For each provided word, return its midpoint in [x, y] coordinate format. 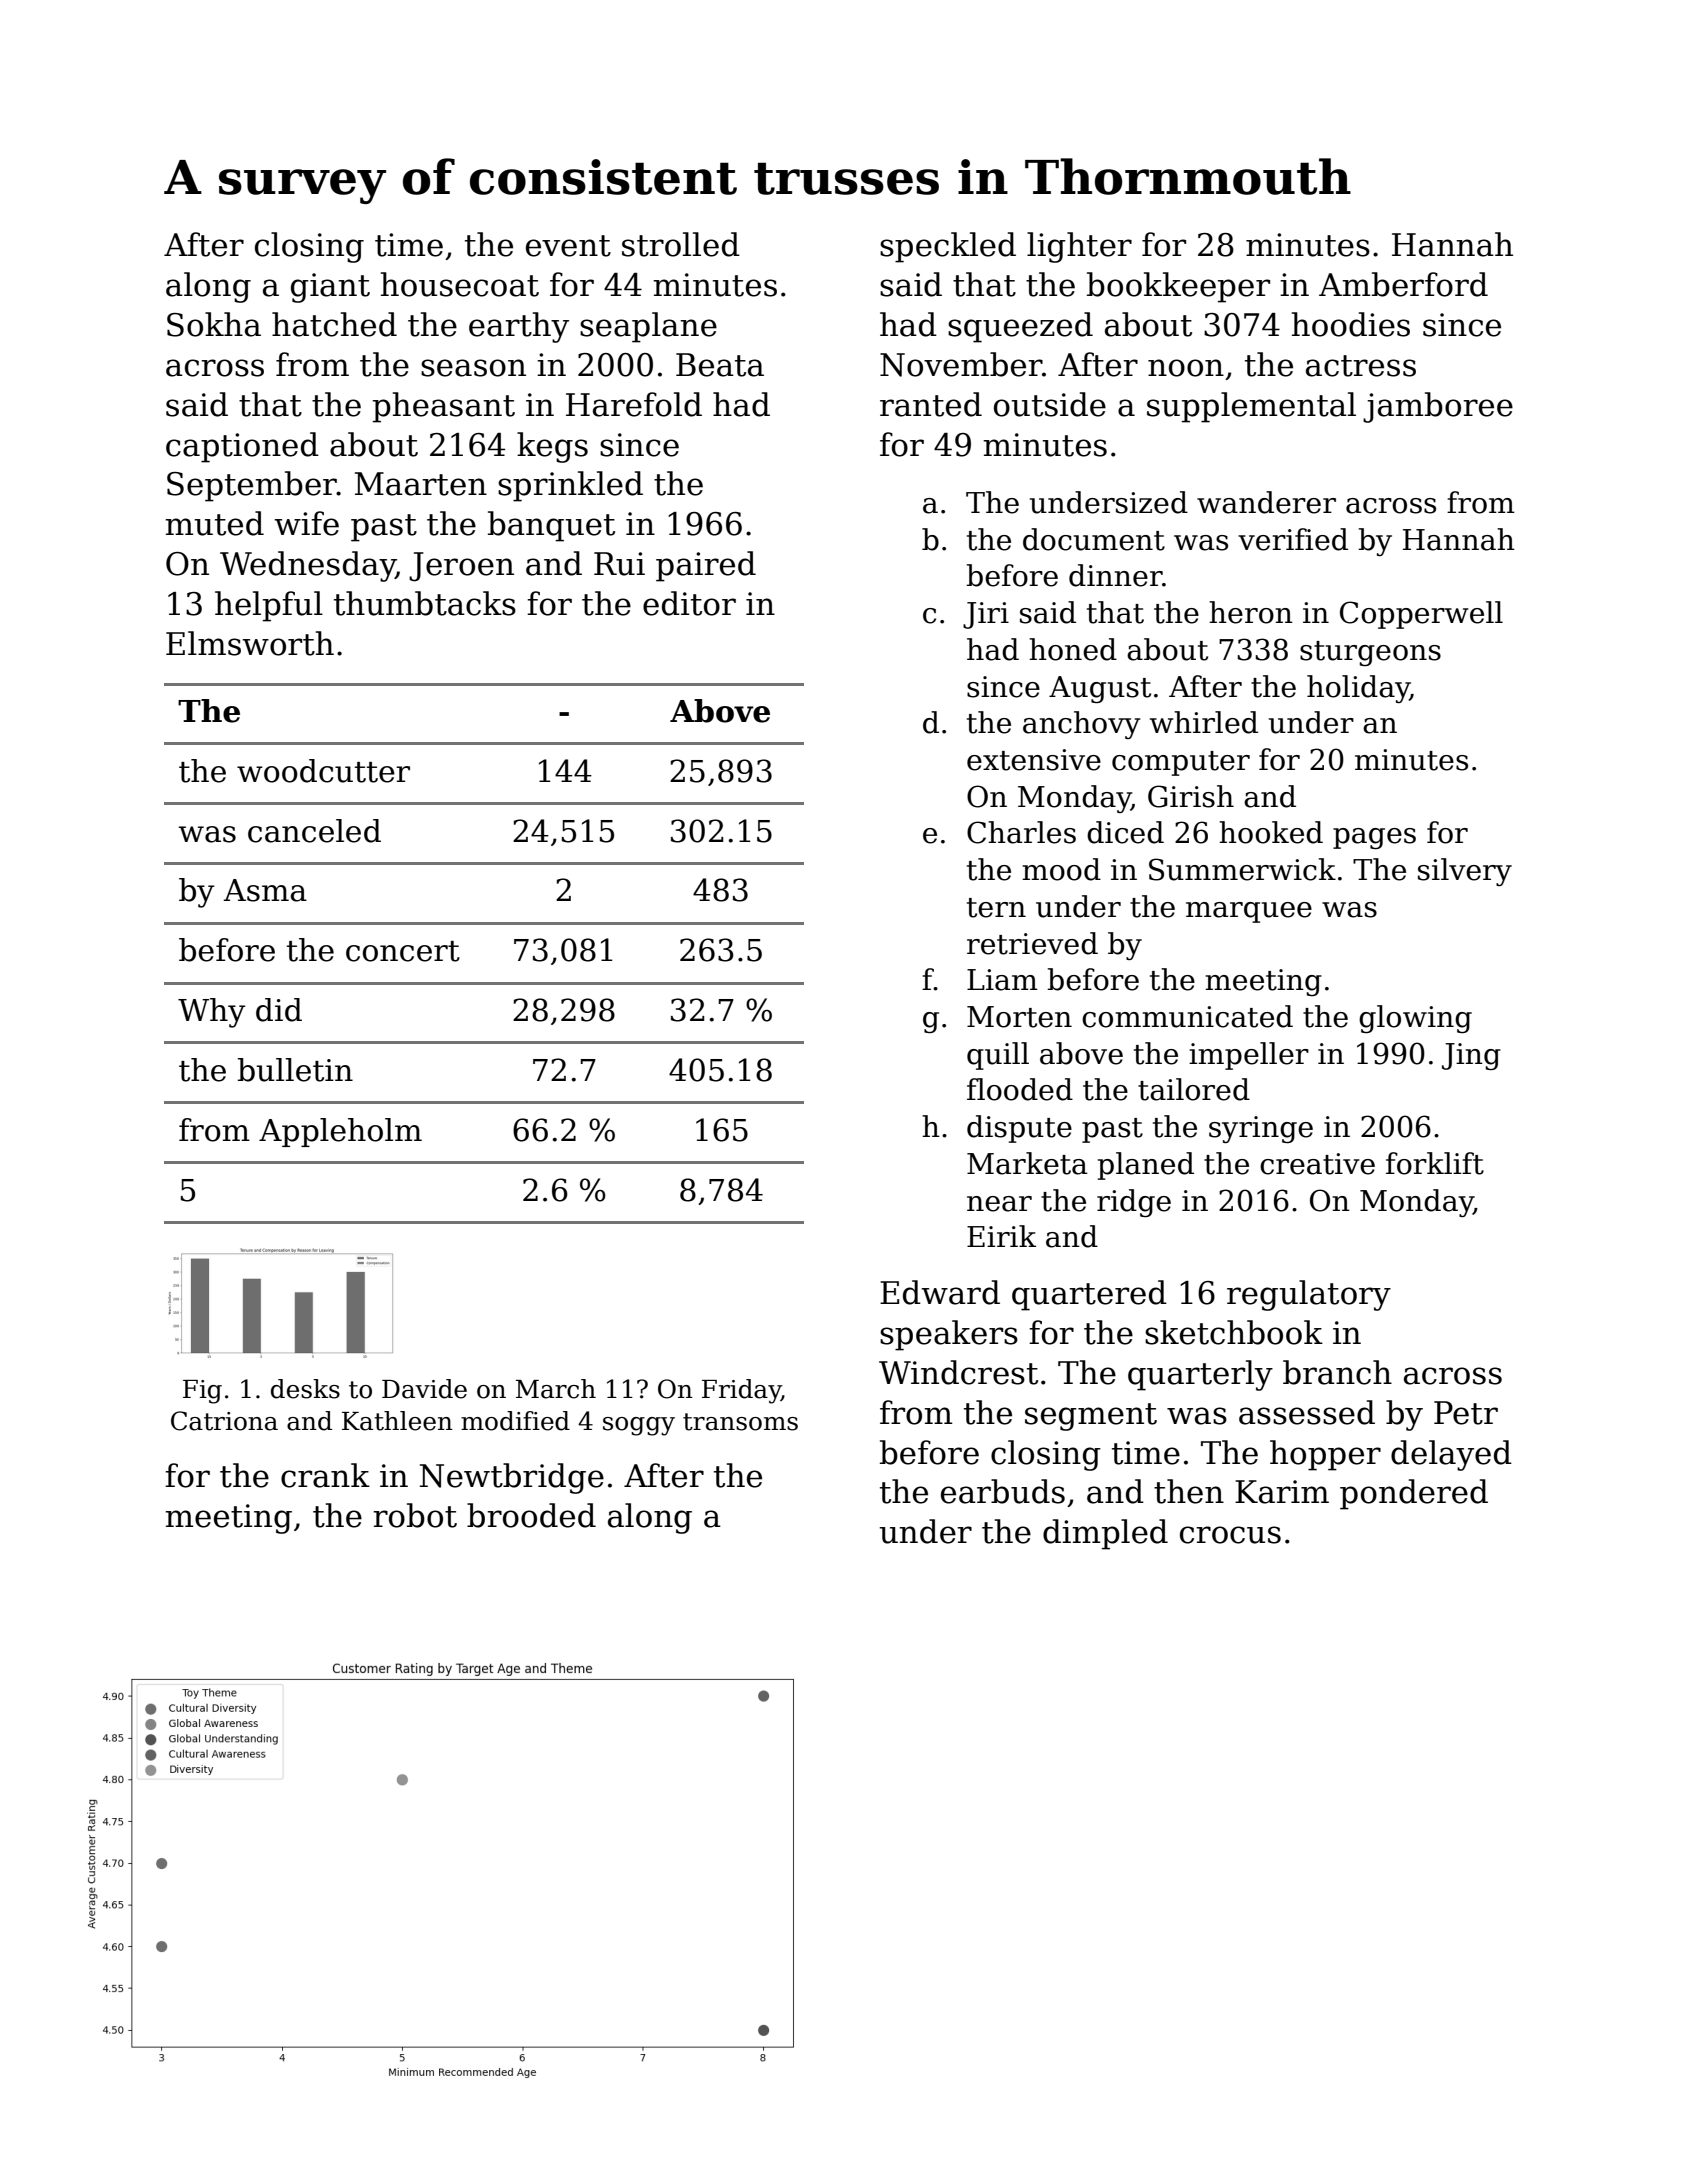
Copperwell [1421, 615]
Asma [265, 890]
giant [330, 288]
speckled [948, 247]
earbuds [1003, 1491]
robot [415, 1515]
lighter [1079, 247]
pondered [1414, 1494]
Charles [1021, 832]
